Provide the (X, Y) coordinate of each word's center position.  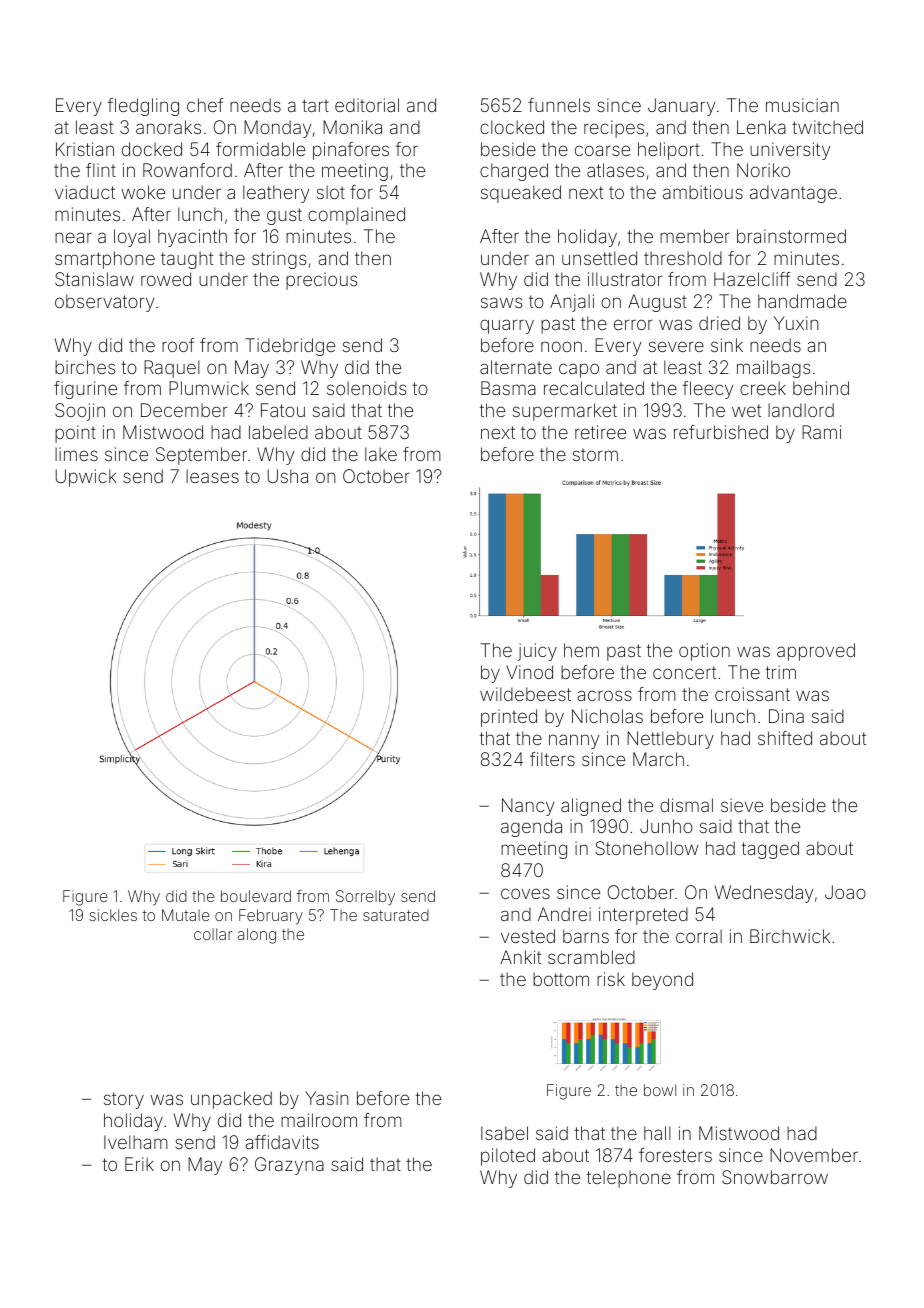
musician (802, 105)
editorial (367, 105)
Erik (139, 1164)
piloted (508, 1157)
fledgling (143, 107)
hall (657, 1133)
